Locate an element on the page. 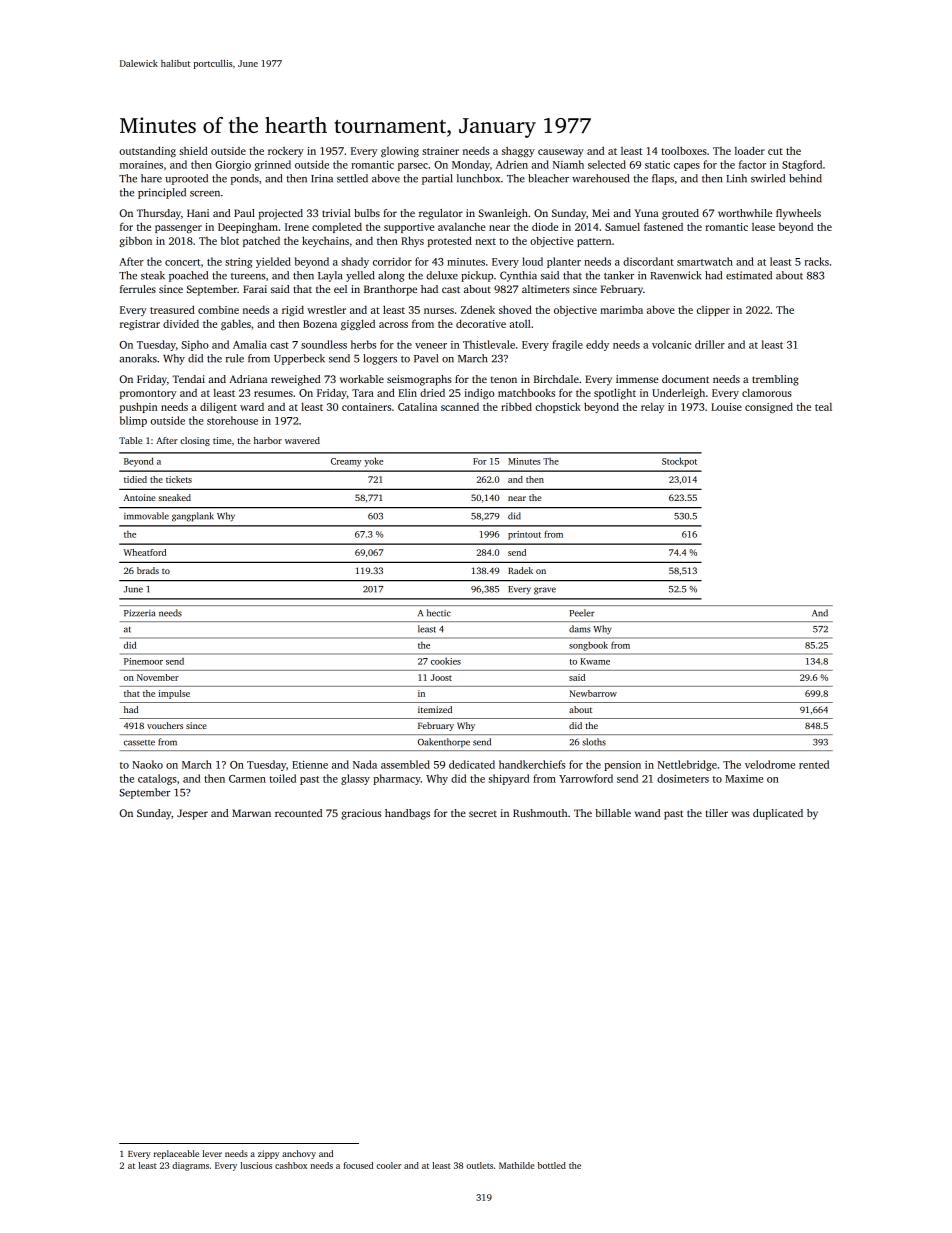 This page has height=1233, width=952. deluxe is located at coordinates (442, 275).
